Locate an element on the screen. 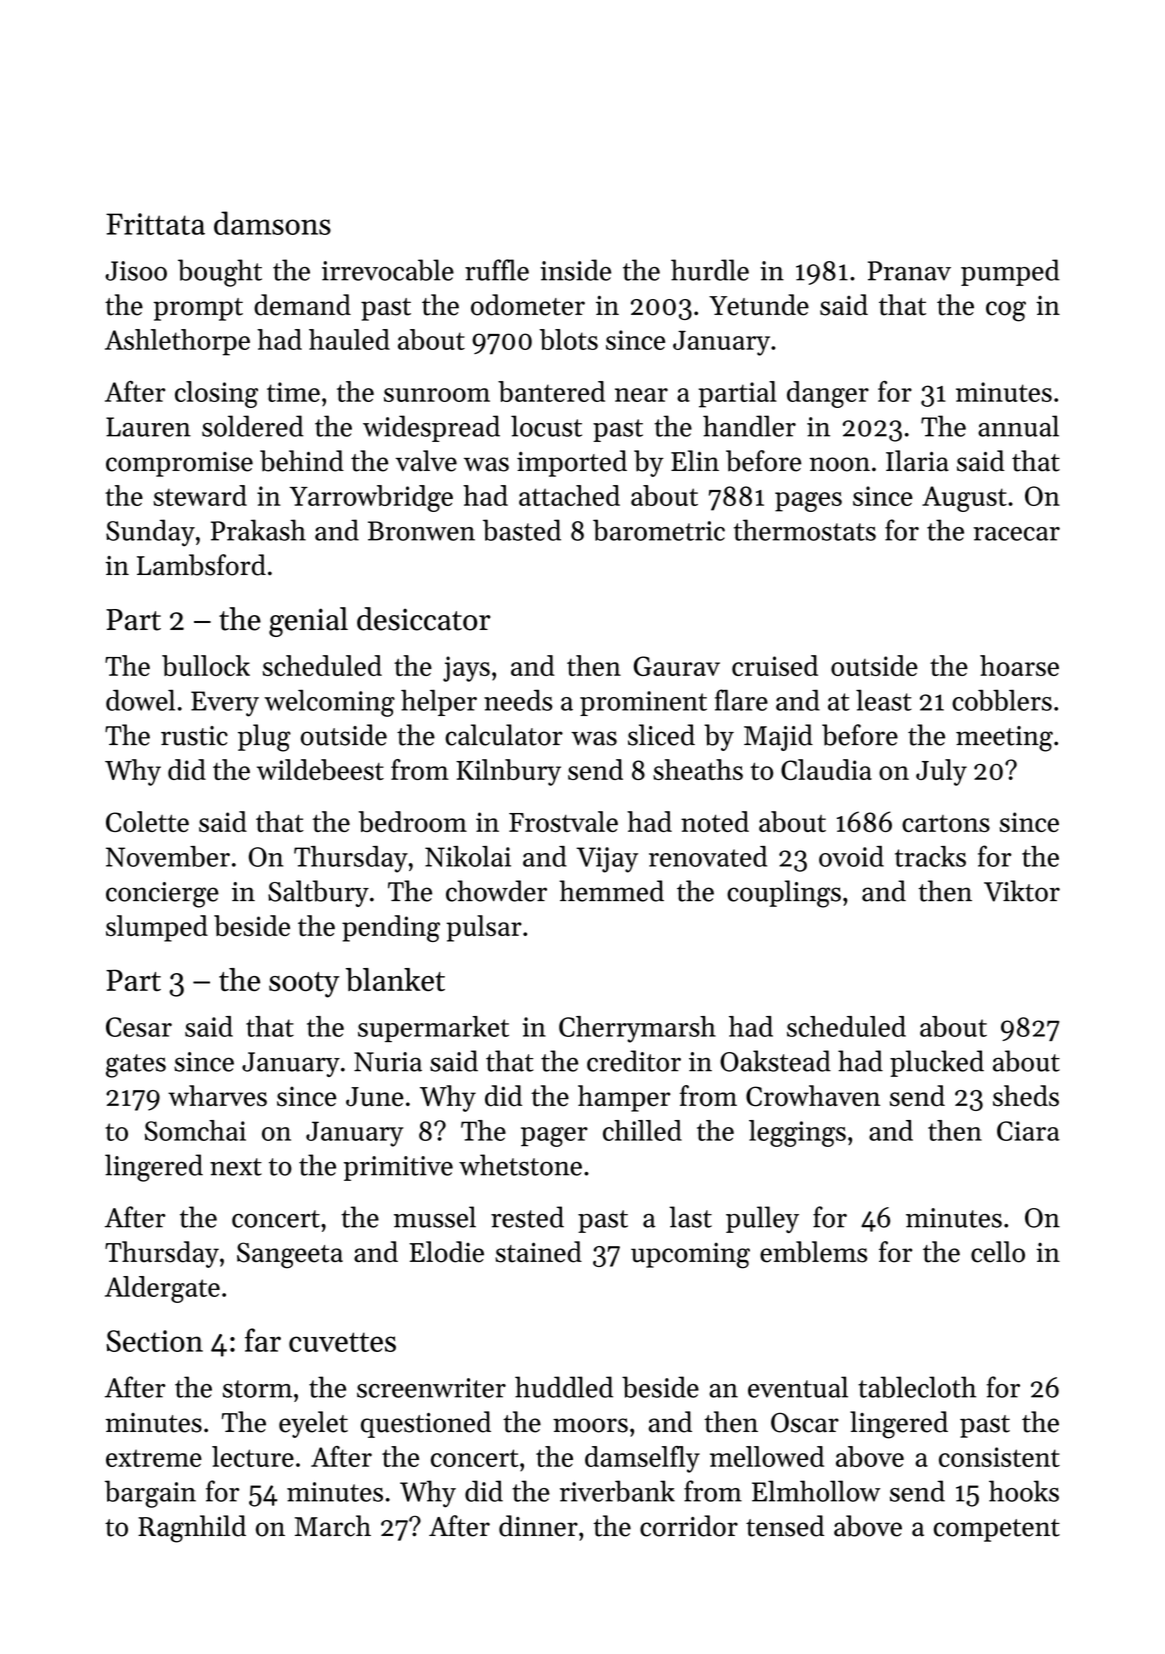  Cherrymarsh is located at coordinates (637, 1029).
